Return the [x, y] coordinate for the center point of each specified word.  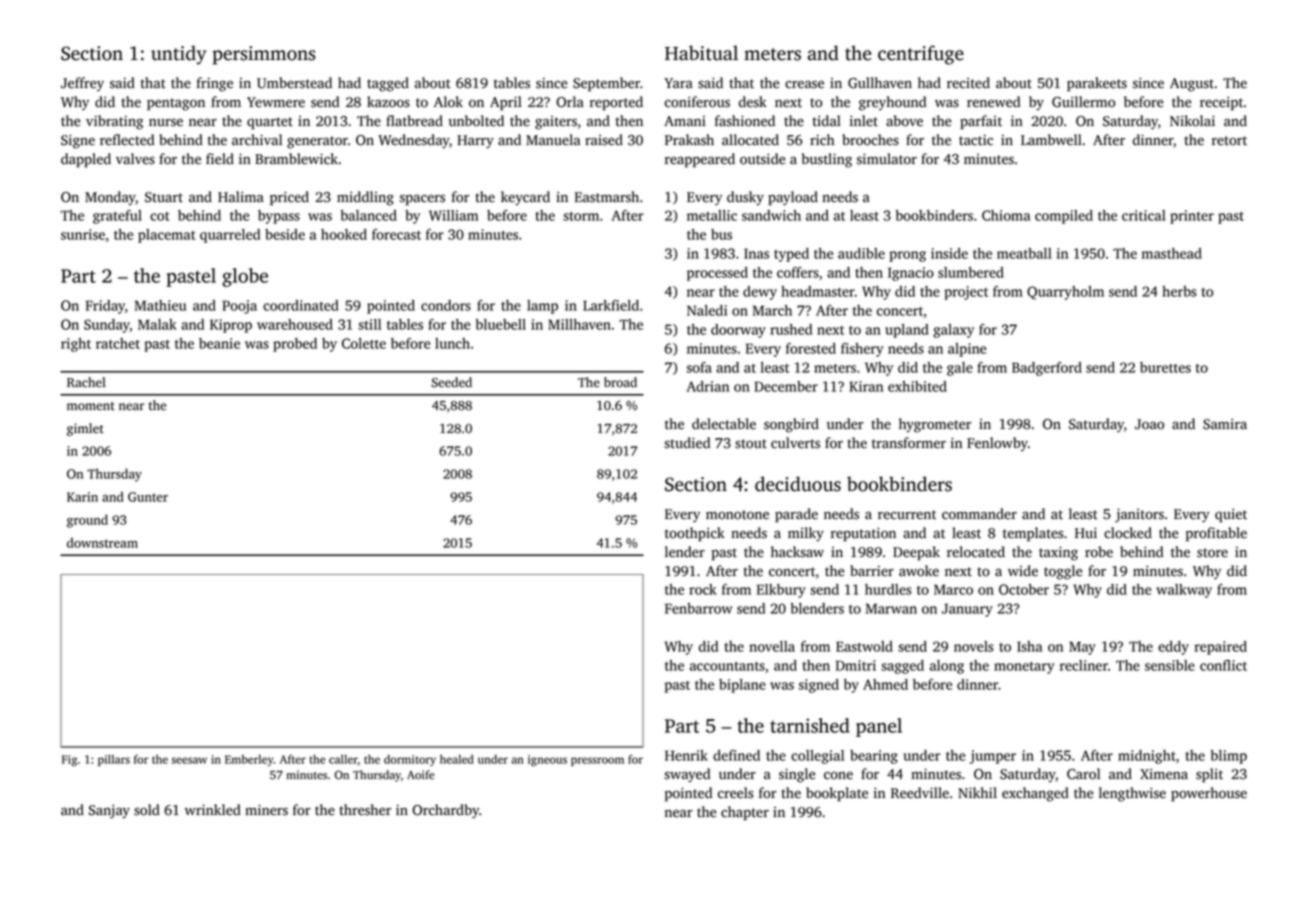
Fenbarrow [698, 608]
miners [266, 810]
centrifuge [921, 55]
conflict [1223, 665]
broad [620, 382]
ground [87, 521]
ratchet [118, 343]
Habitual [701, 53]
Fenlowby [997, 444]
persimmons [264, 55]
